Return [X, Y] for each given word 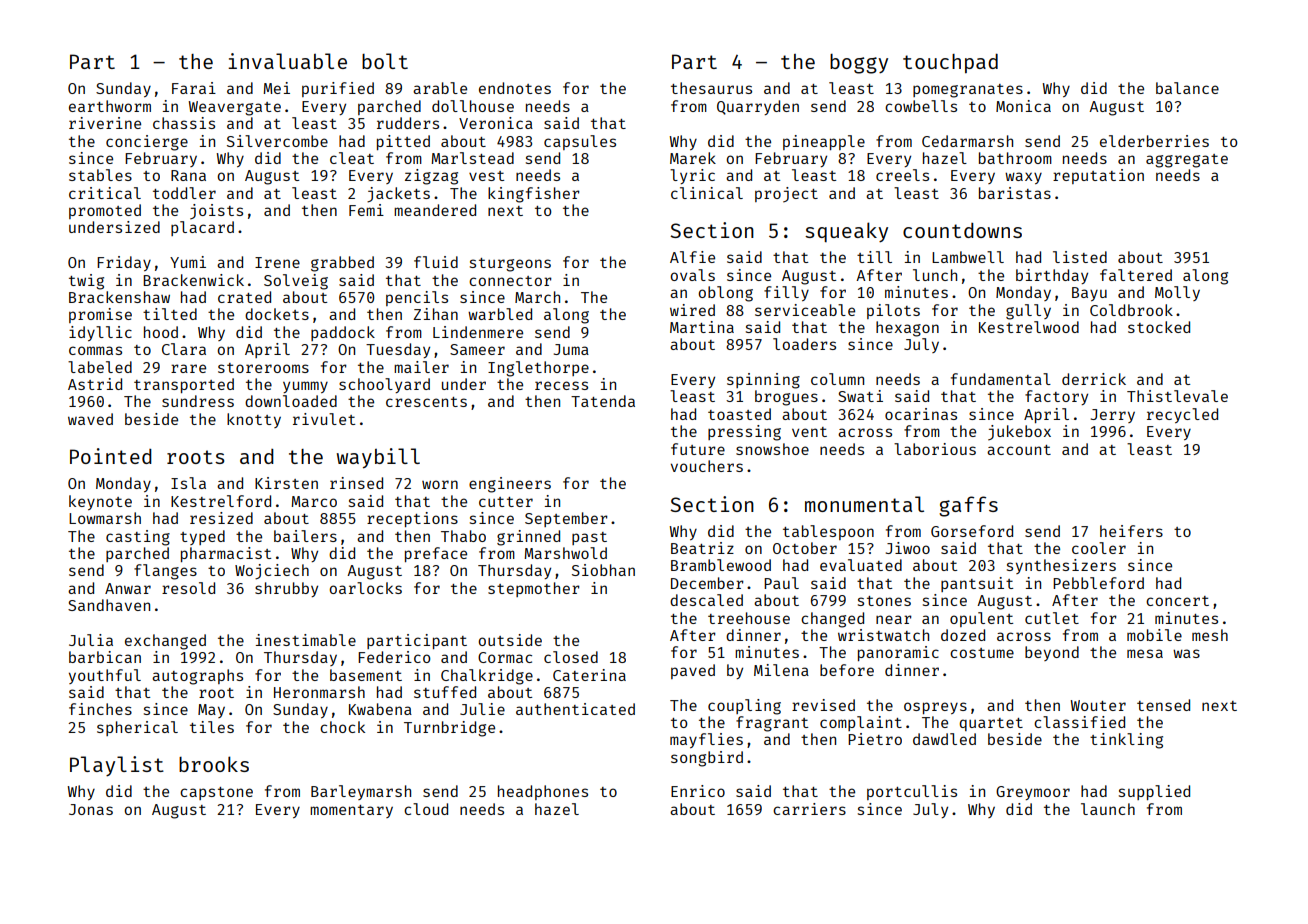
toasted [739, 414]
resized [221, 518]
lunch [935, 275]
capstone [216, 793]
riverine [105, 123]
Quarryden [758, 107]
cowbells [921, 106]
